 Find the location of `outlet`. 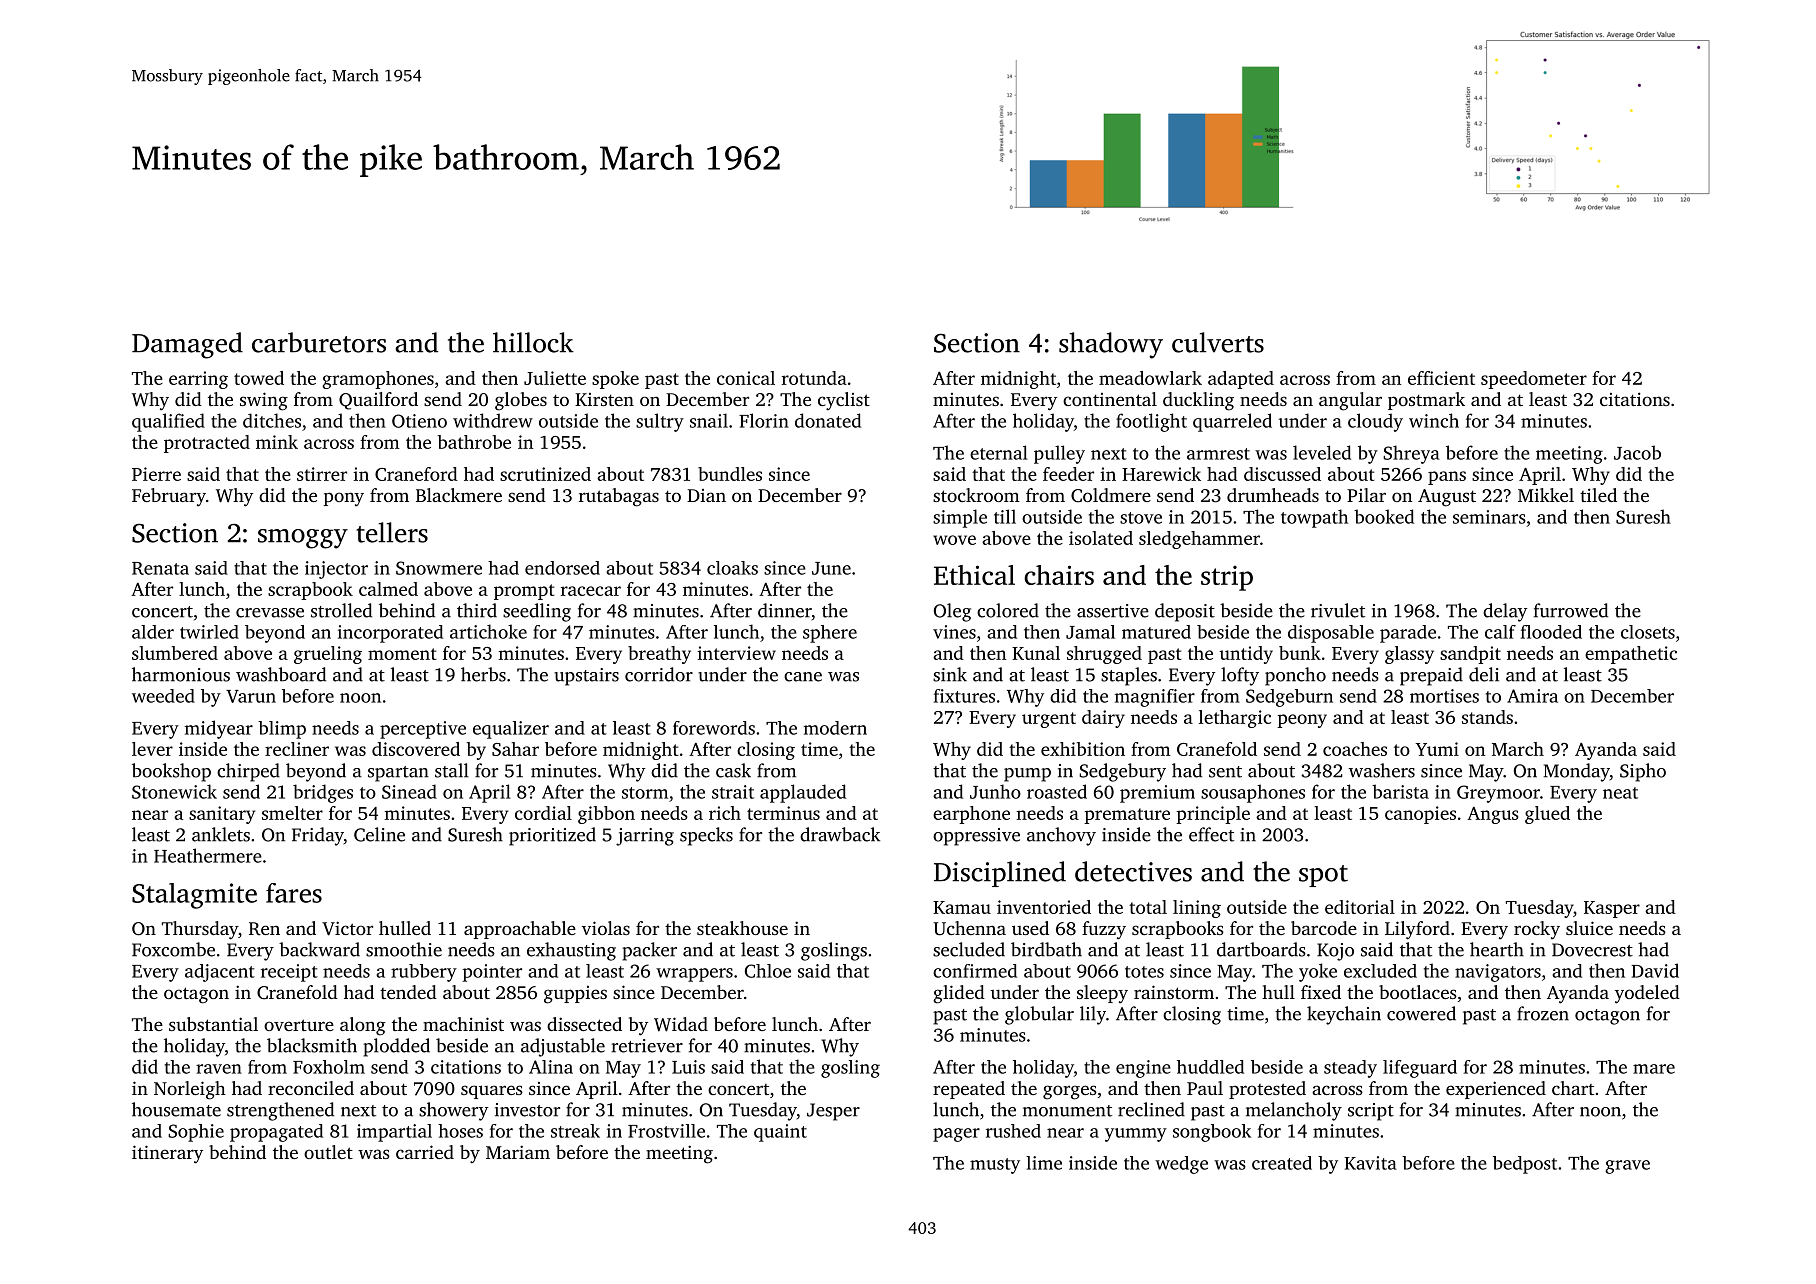

outlet is located at coordinates (328, 1152).
